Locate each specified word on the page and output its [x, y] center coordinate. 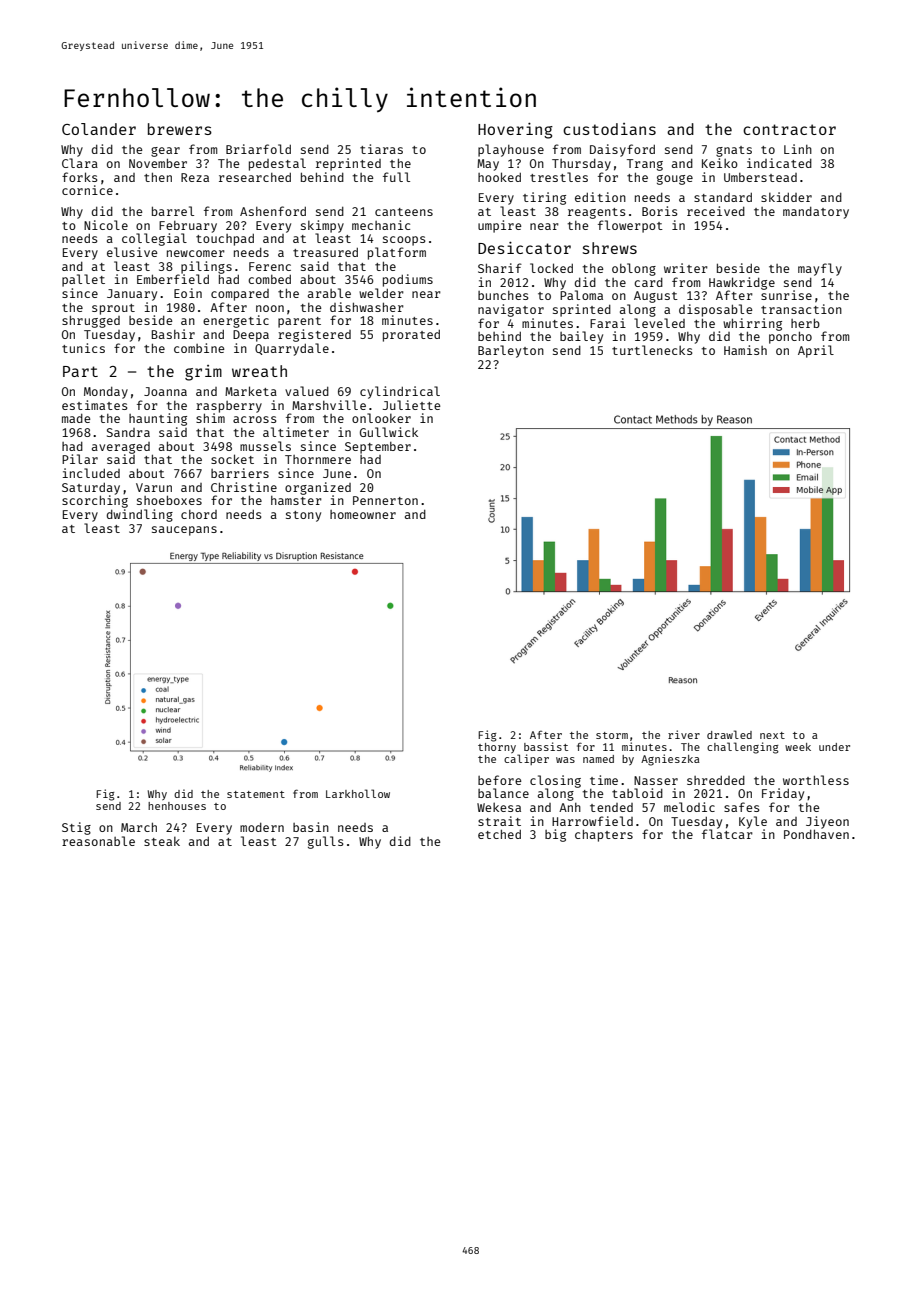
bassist [546, 746]
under [834, 747]
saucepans [184, 531]
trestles [559, 177]
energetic [236, 321]
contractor [789, 129]
